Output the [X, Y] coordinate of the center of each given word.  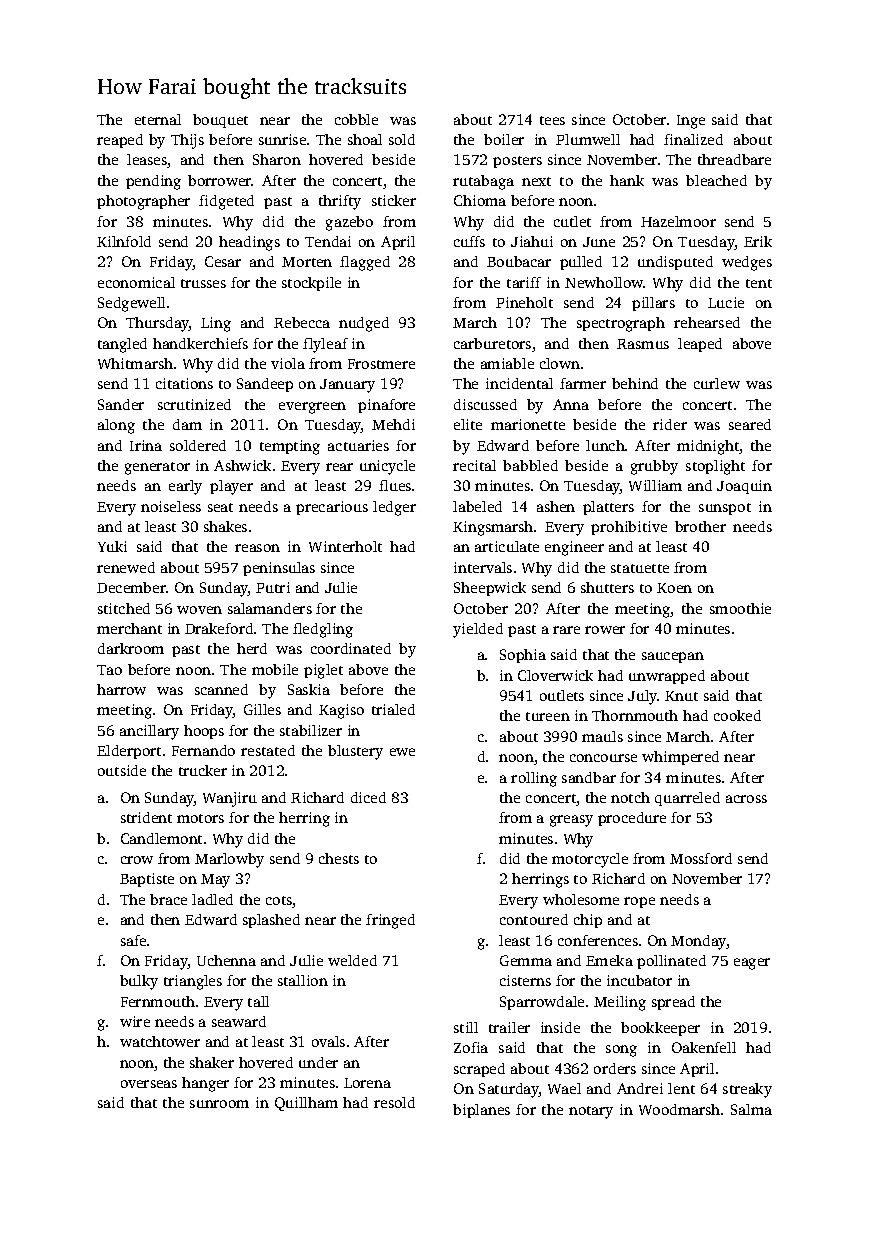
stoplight [715, 467]
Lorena [367, 1083]
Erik [758, 241]
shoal [365, 139]
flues [395, 485]
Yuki [112, 546]
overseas [149, 1084]
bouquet [220, 121]
